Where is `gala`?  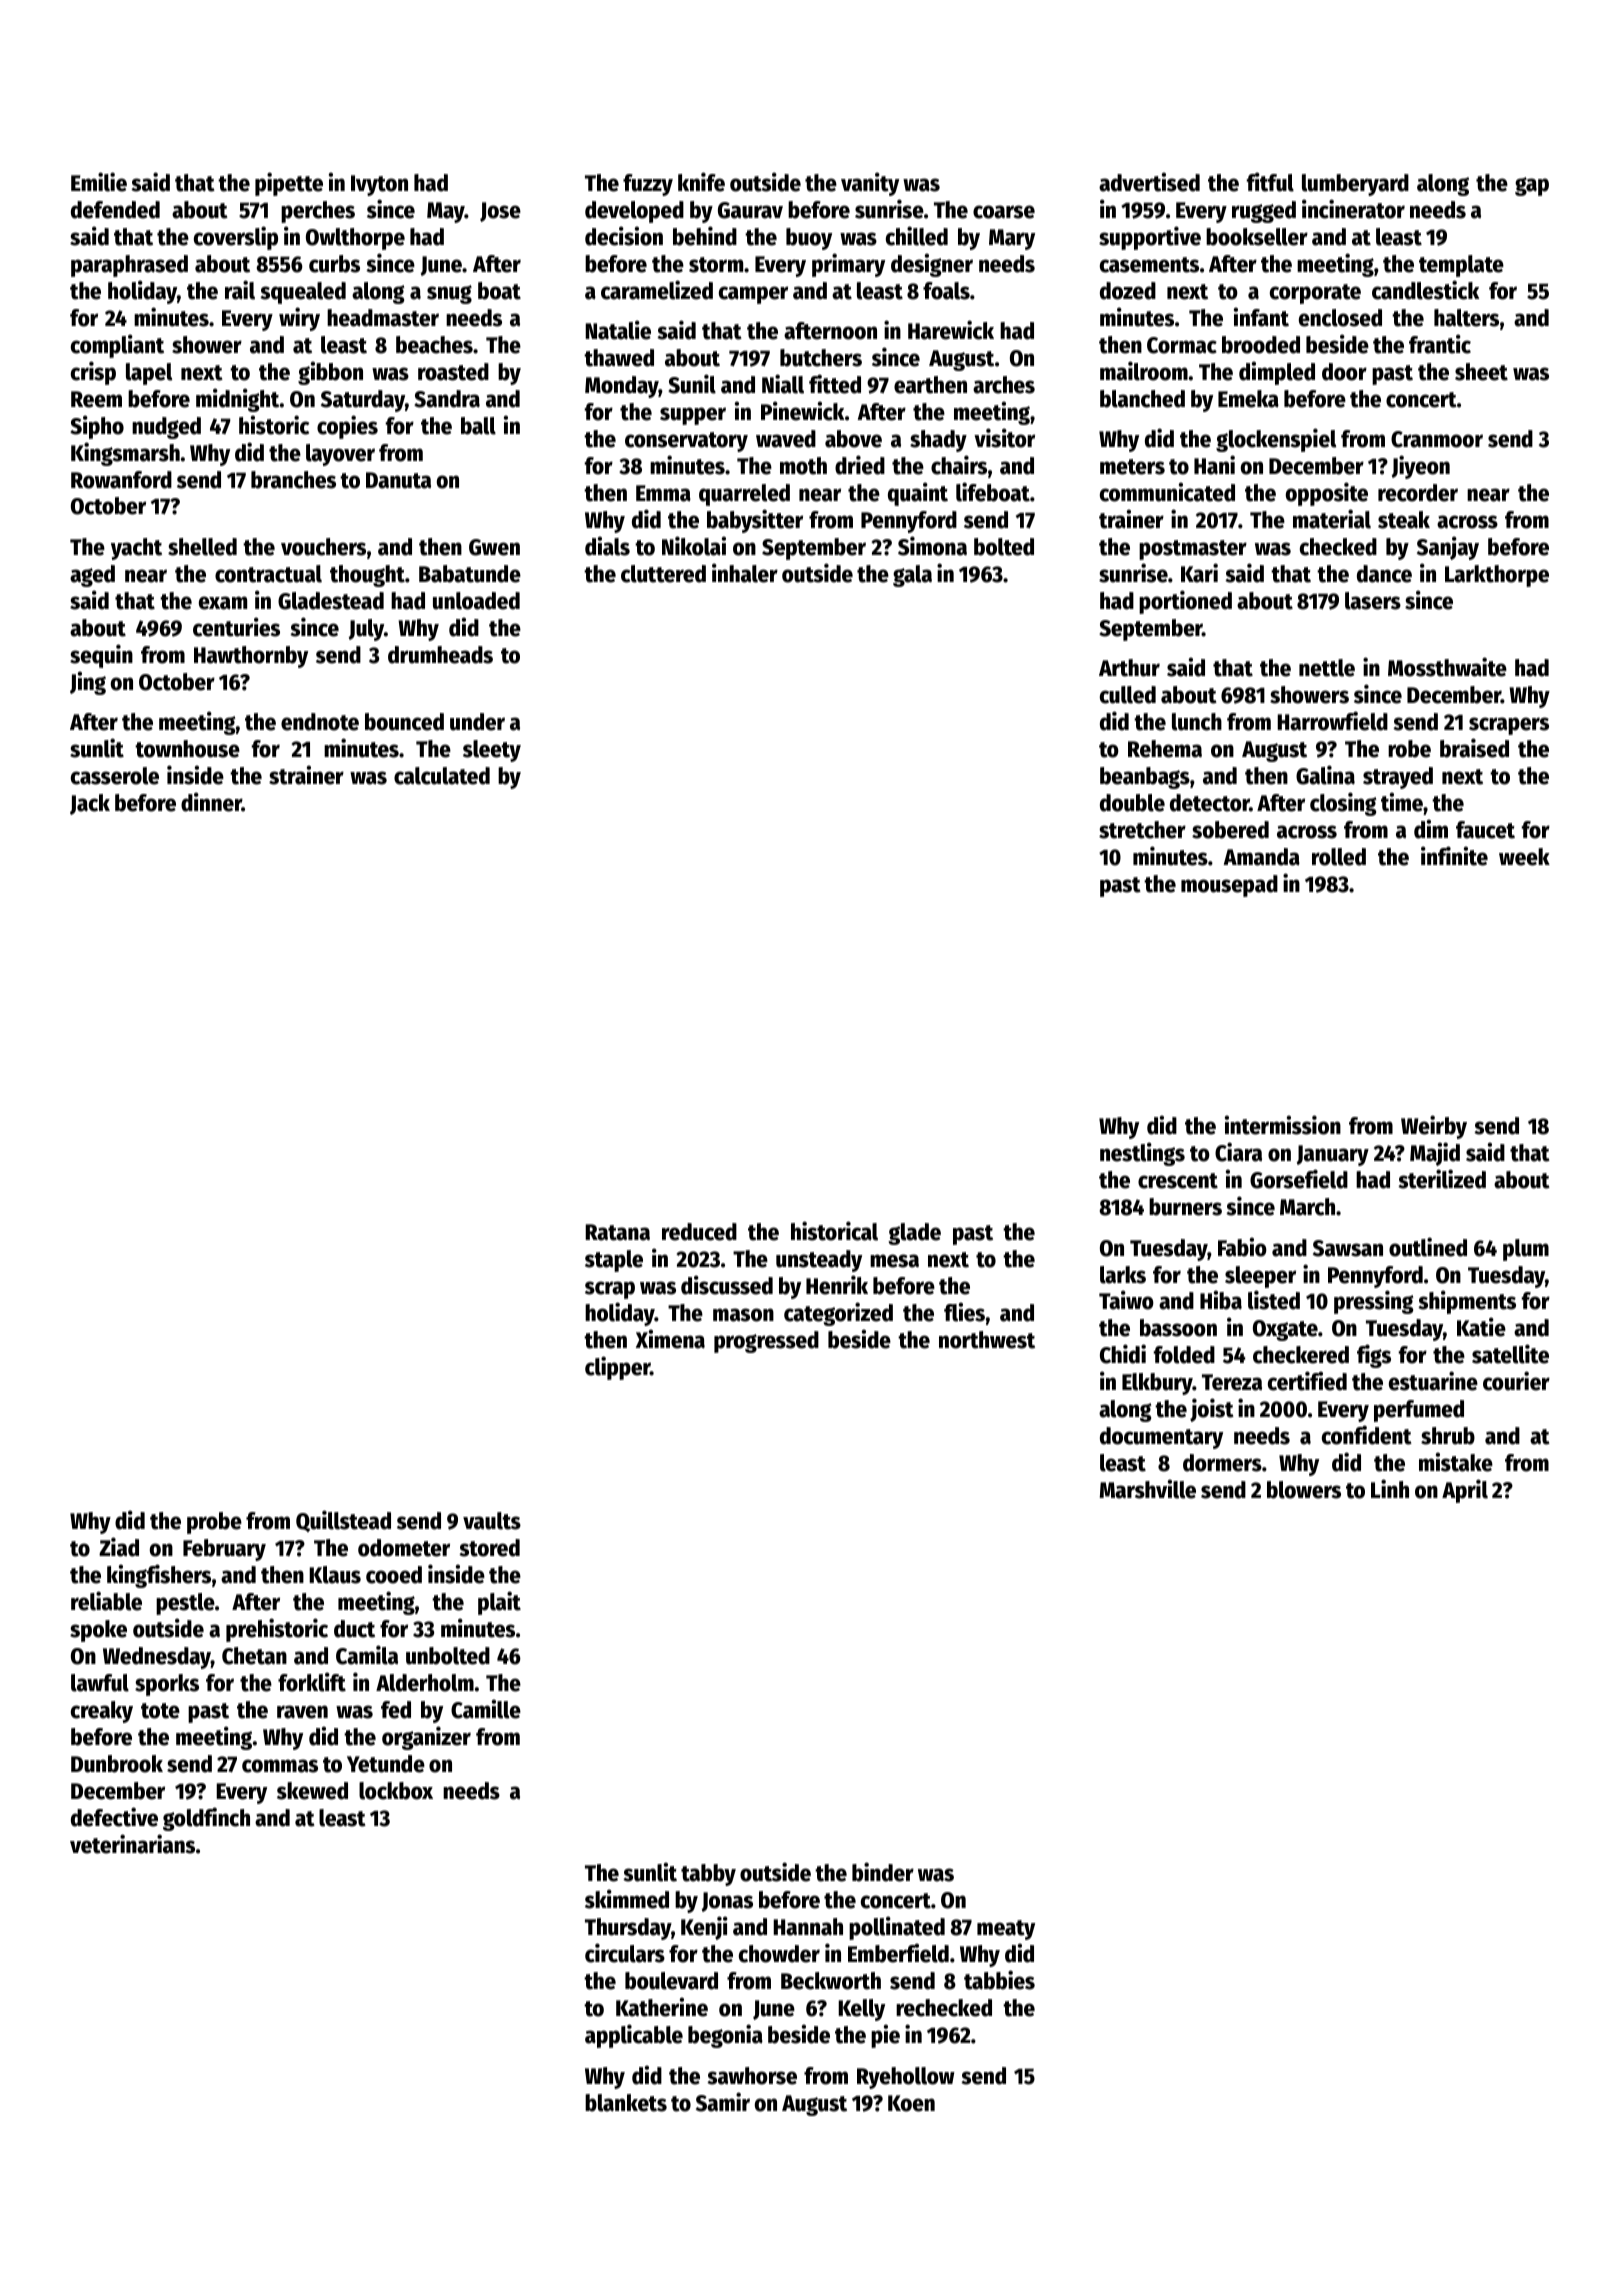 gala is located at coordinates (912, 576).
